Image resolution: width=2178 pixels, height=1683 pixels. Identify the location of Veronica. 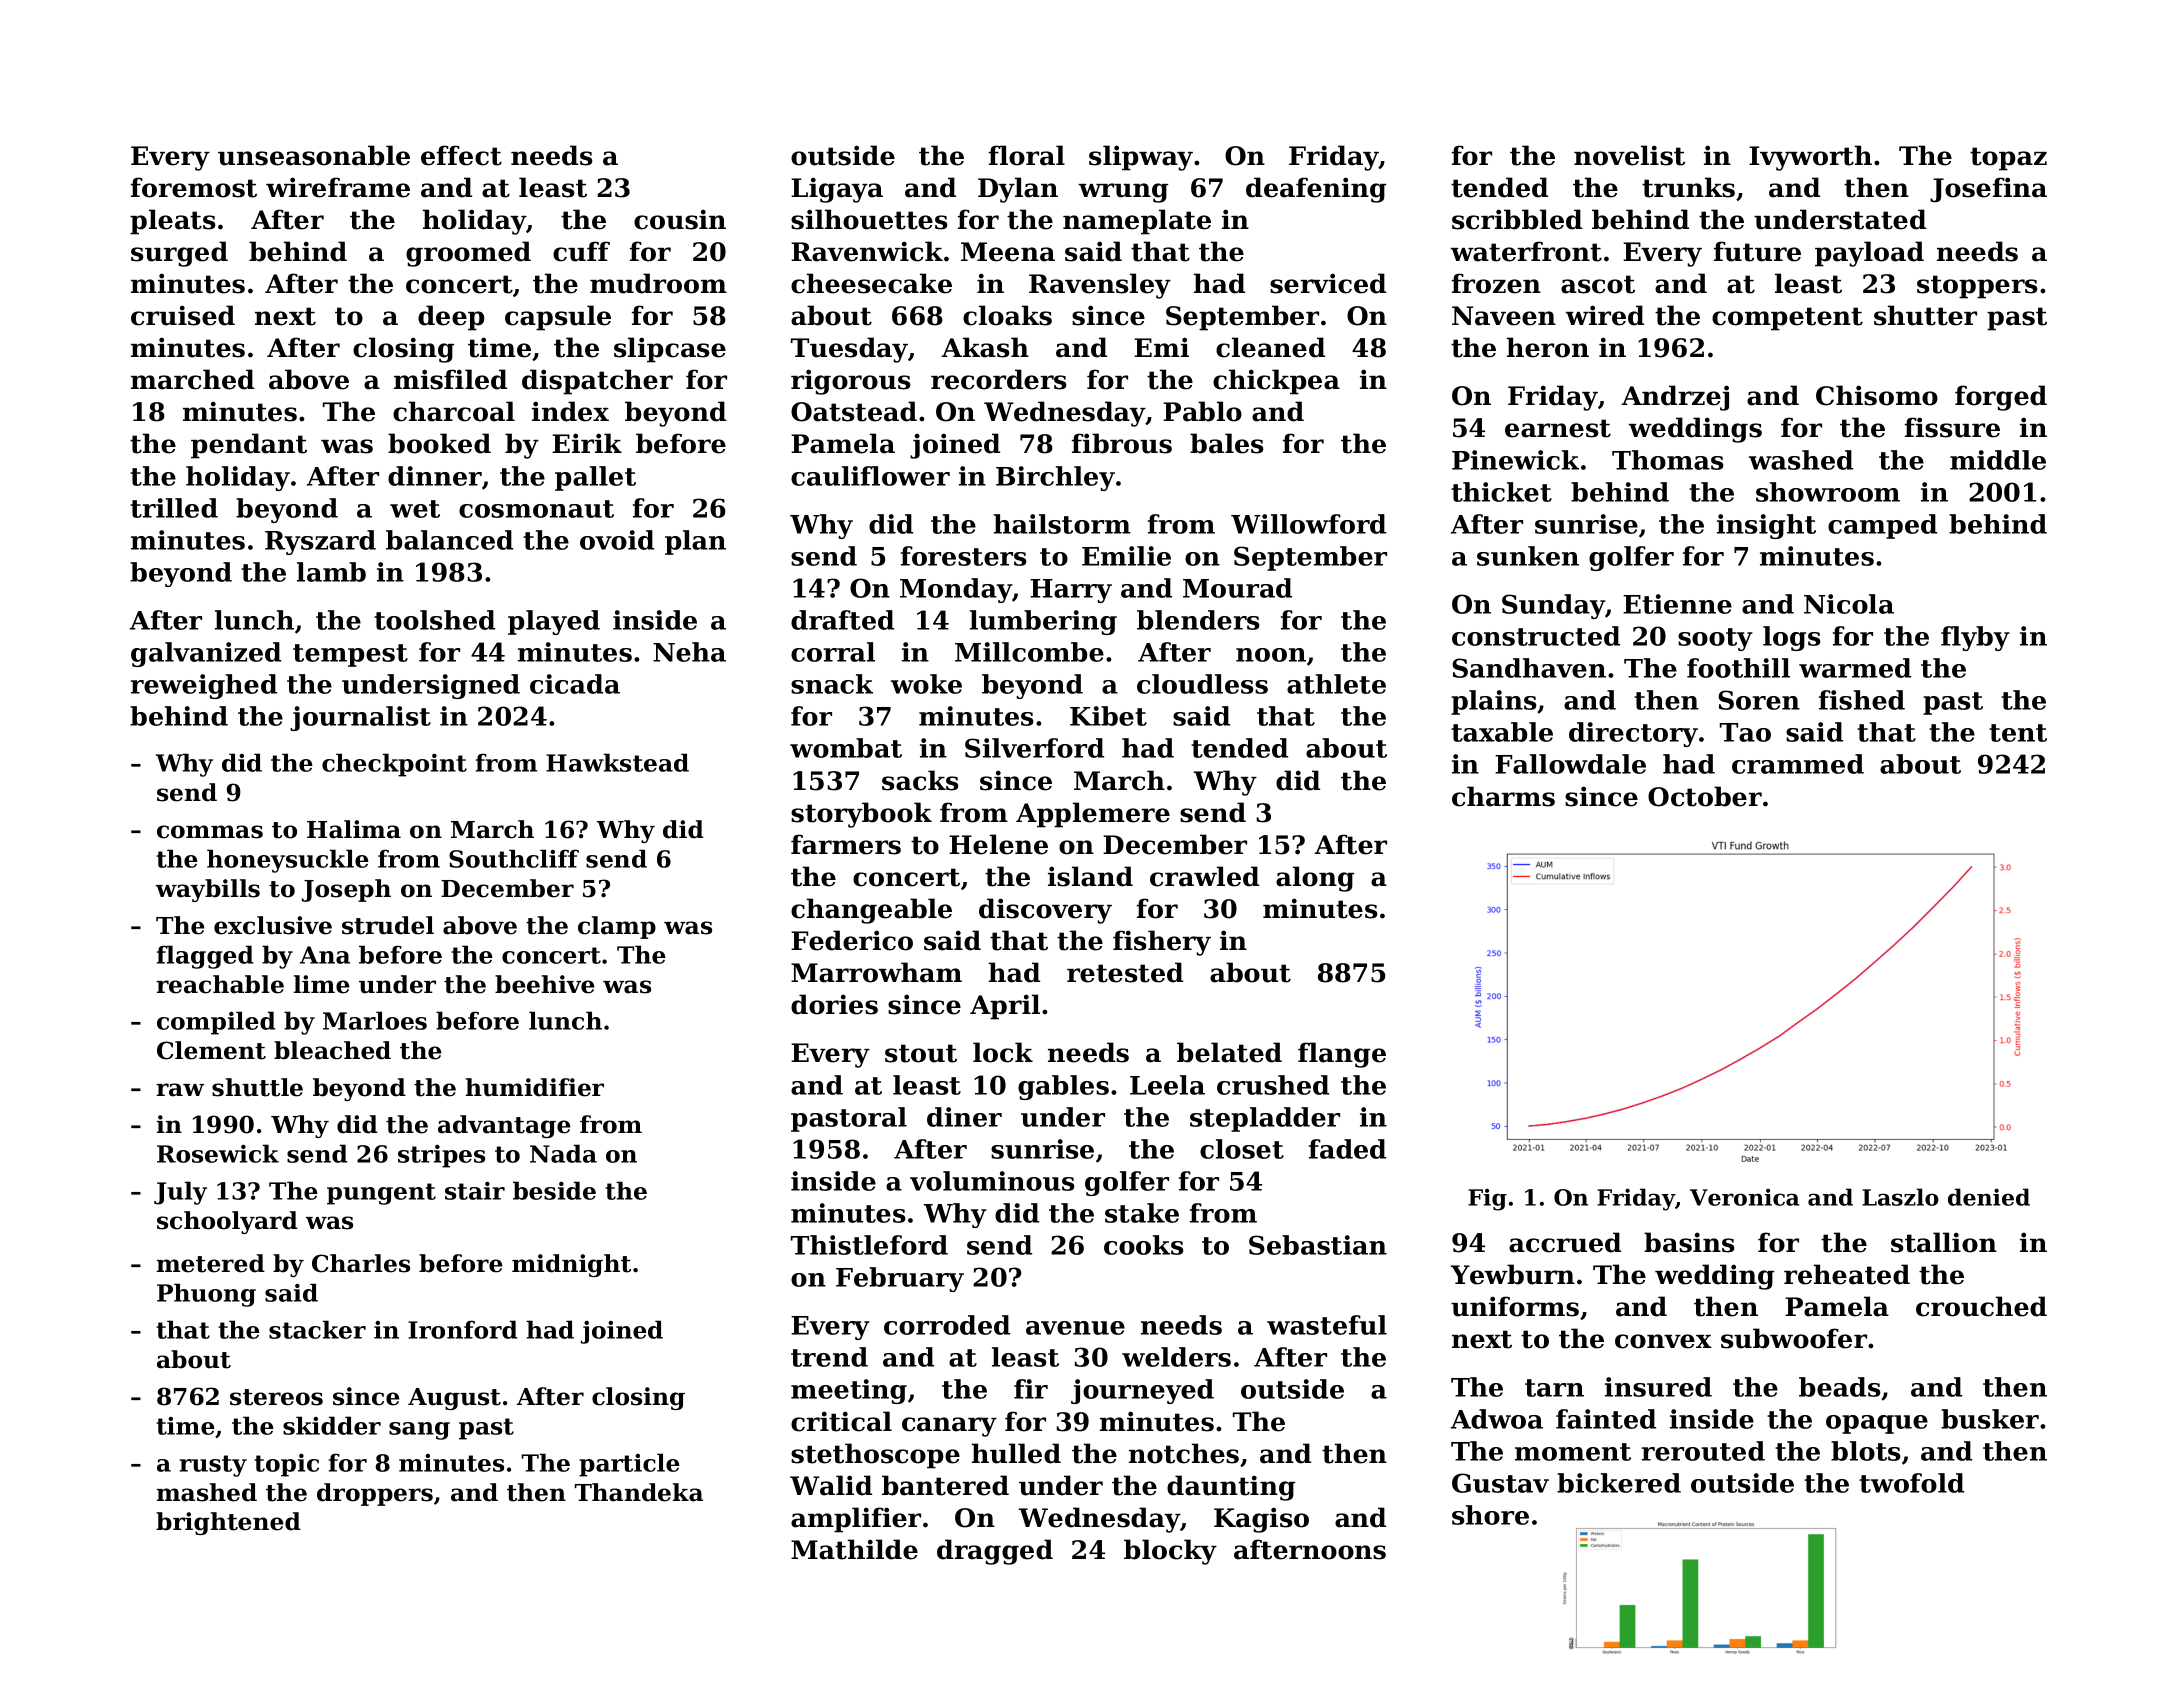
(1745, 1197).
